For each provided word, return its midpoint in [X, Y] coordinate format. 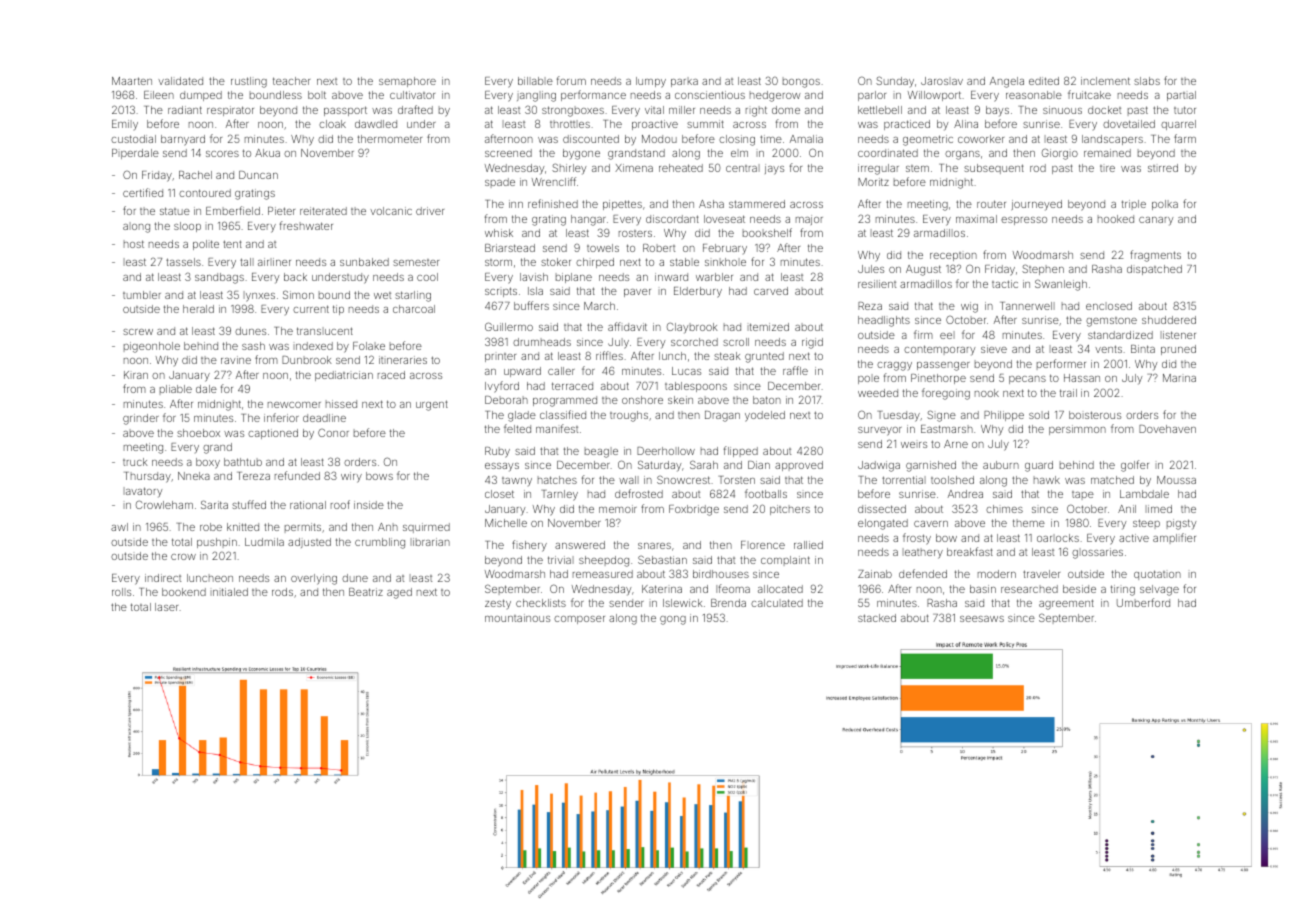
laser [166, 607]
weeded [878, 393]
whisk [499, 233]
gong [673, 620]
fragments [1155, 256]
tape [1083, 495]
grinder [141, 419]
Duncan [258, 175]
